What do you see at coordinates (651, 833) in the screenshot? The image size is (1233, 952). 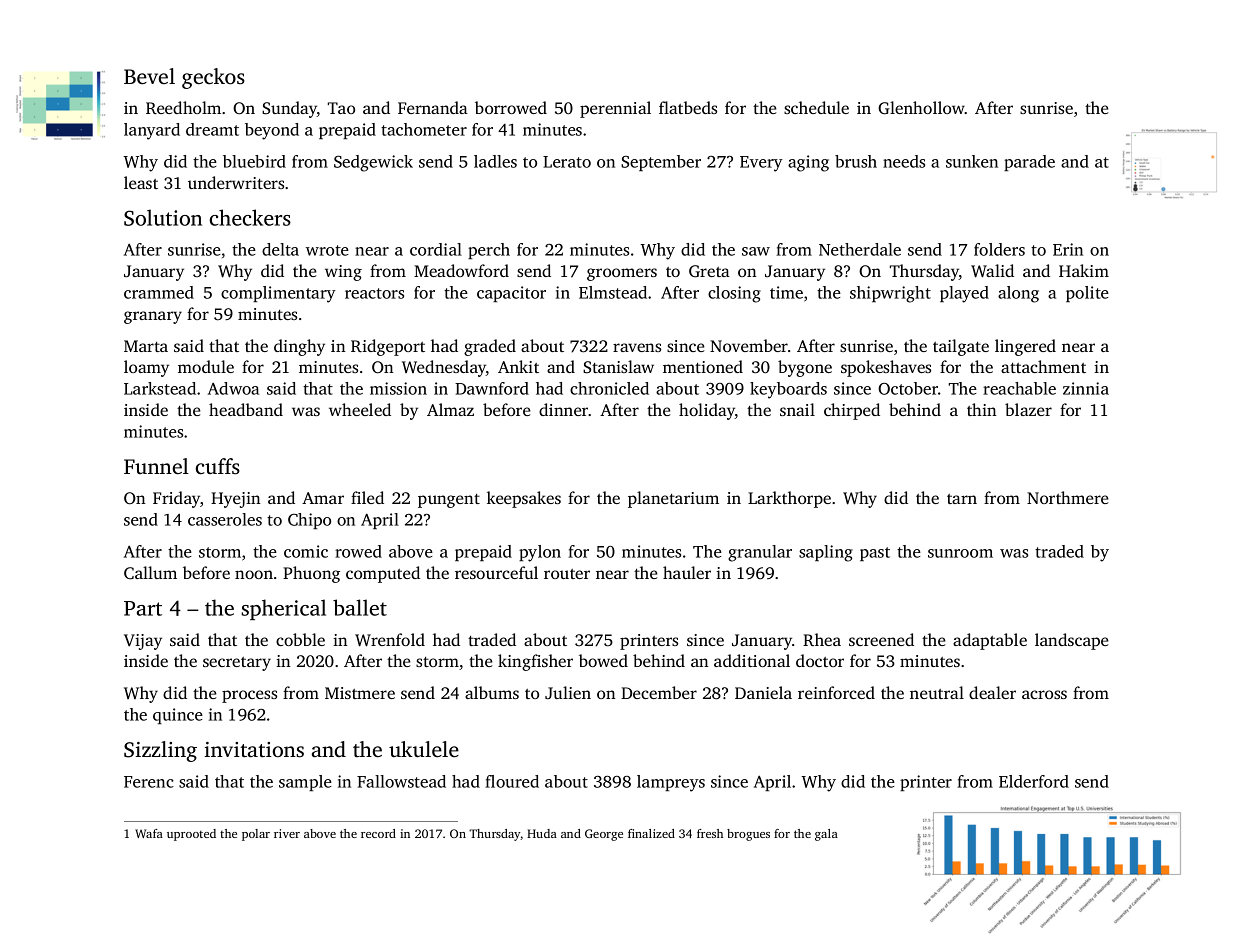 I see `finalized` at bounding box center [651, 833].
